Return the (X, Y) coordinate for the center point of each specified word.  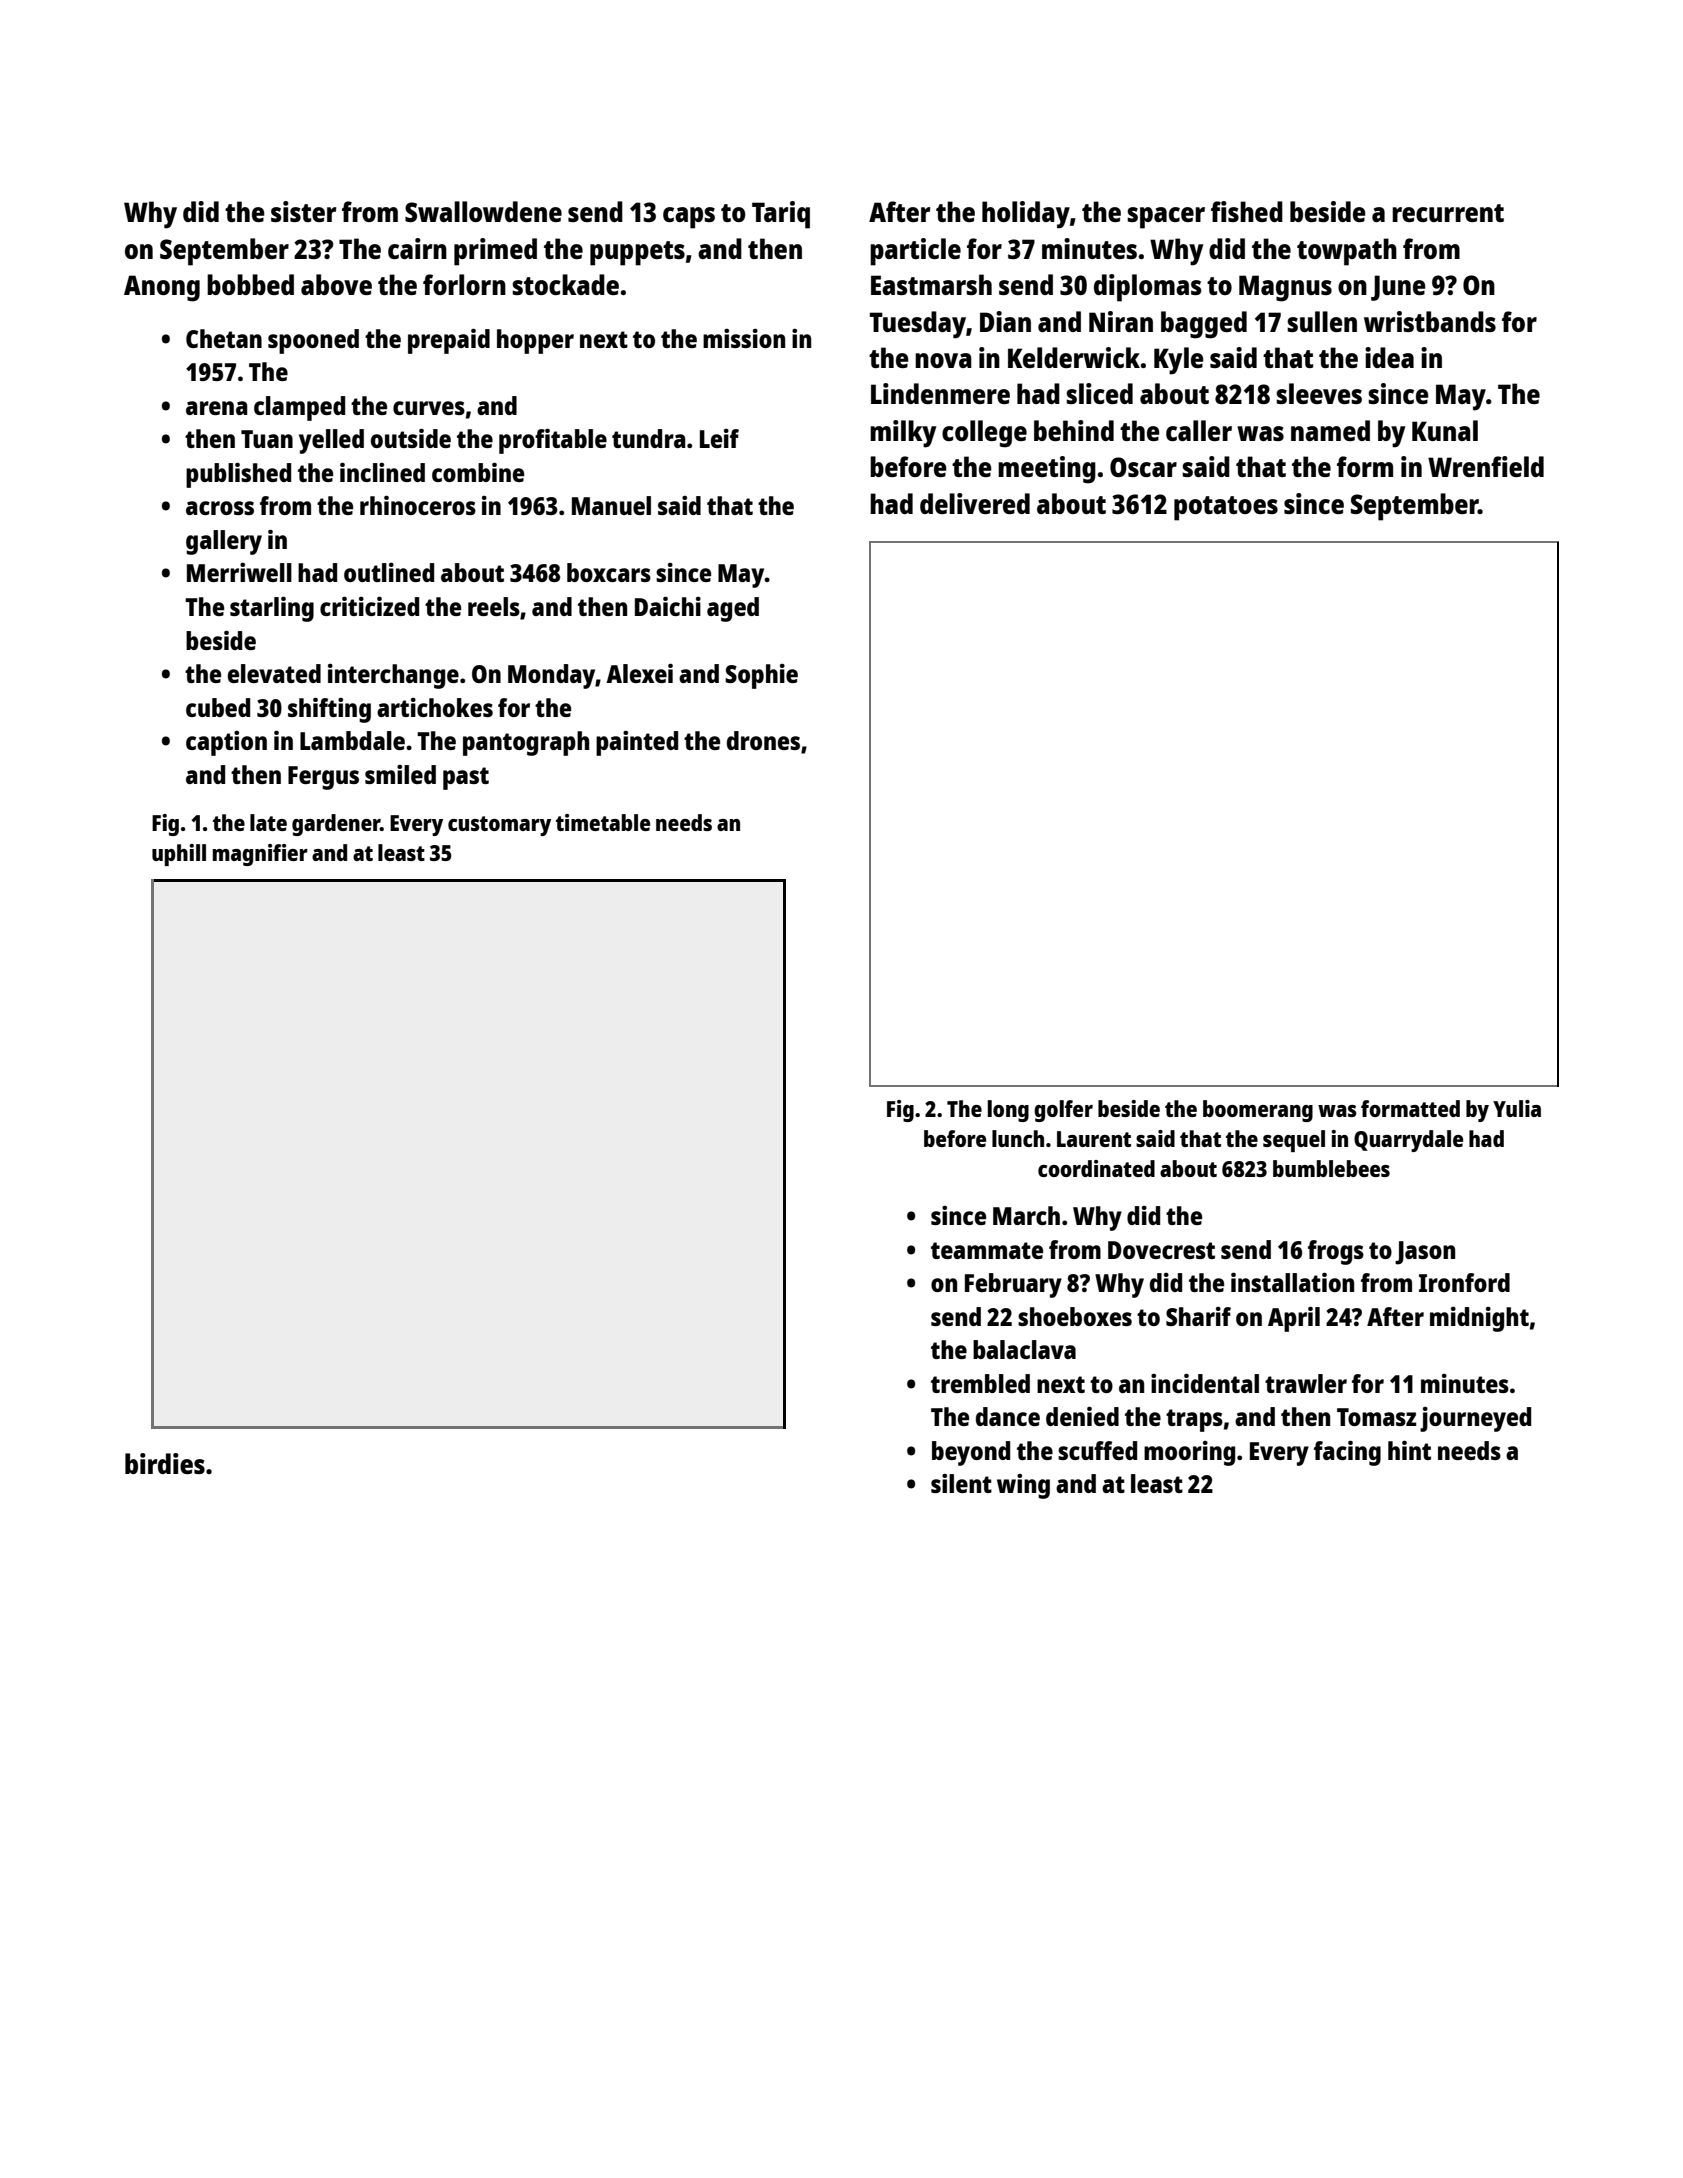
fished (1247, 211)
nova (943, 360)
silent (961, 1483)
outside (411, 438)
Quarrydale (1408, 1141)
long (1008, 1111)
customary (499, 826)
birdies (165, 1463)
